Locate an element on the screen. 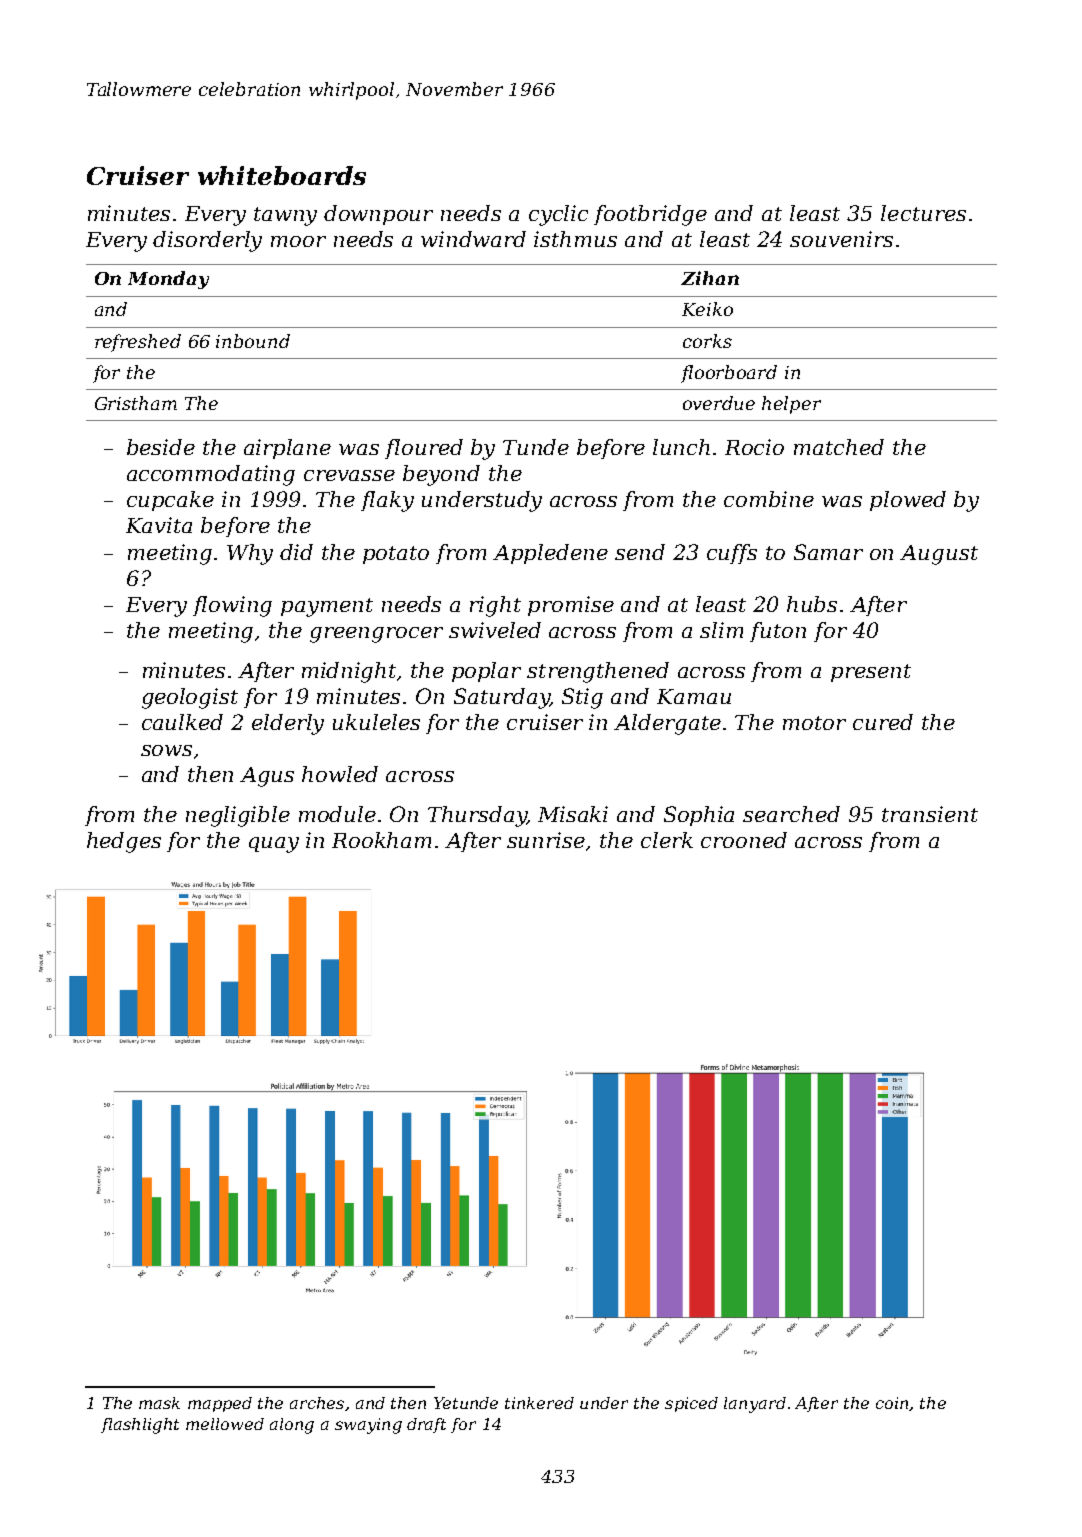 The image size is (1082, 1537). mapped is located at coordinates (220, 1404).
